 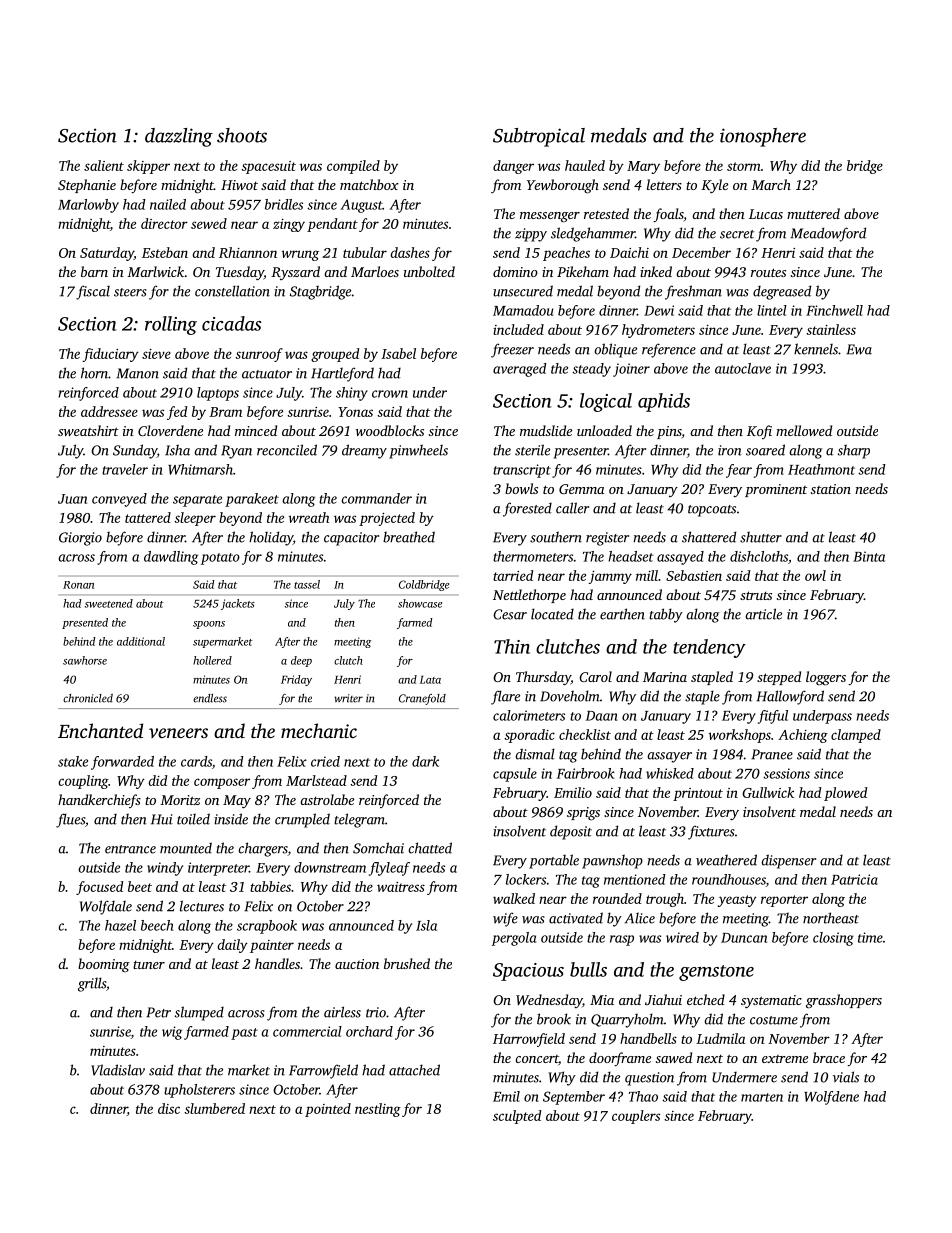 I want to click on ionosphere, so click(x=763, y=137).
